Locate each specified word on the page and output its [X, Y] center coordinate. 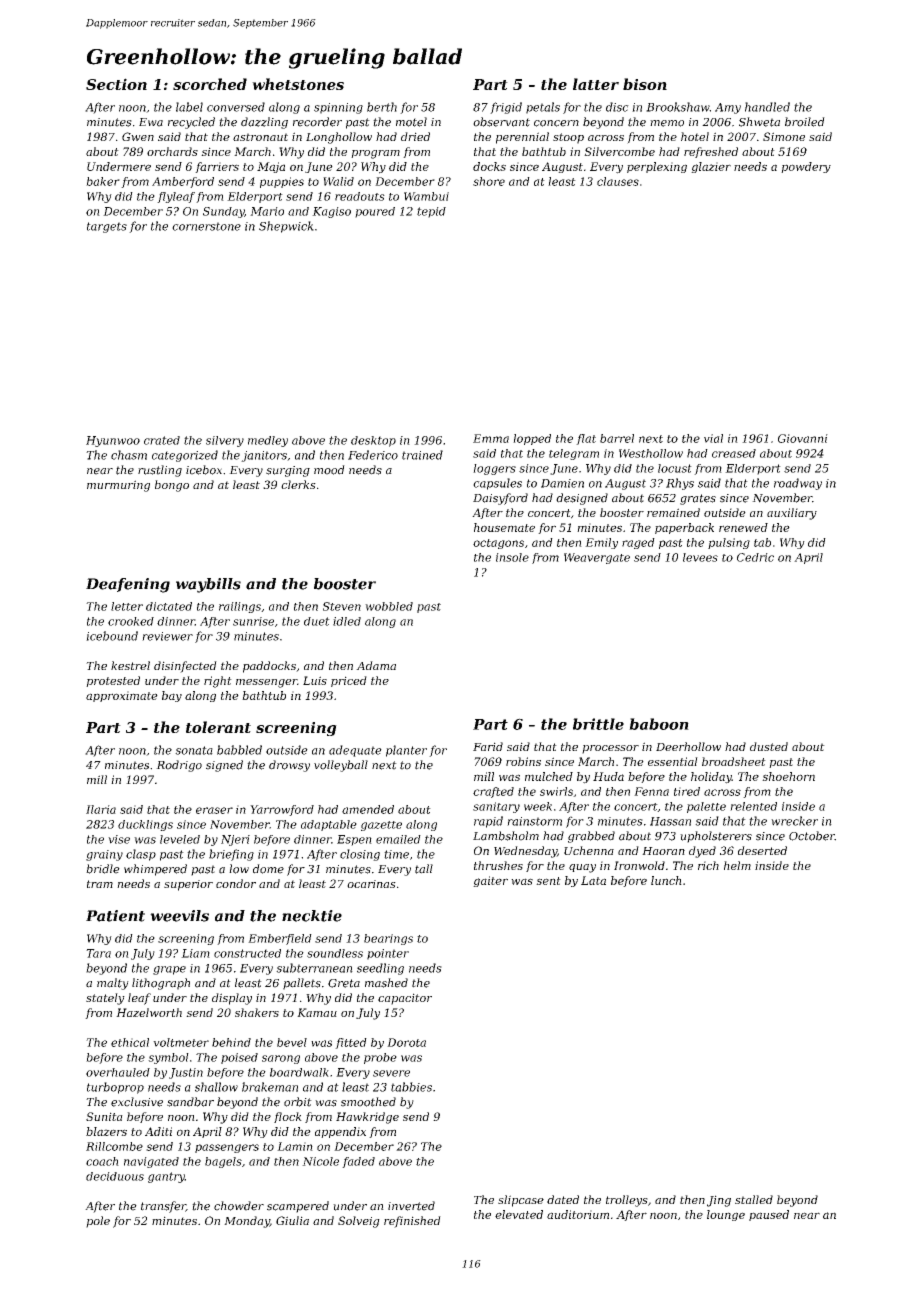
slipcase [521, 1201]
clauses [618, 181]
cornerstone [206, 226]
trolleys [627, 1201]
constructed [247, 953]
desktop [373, 441]
